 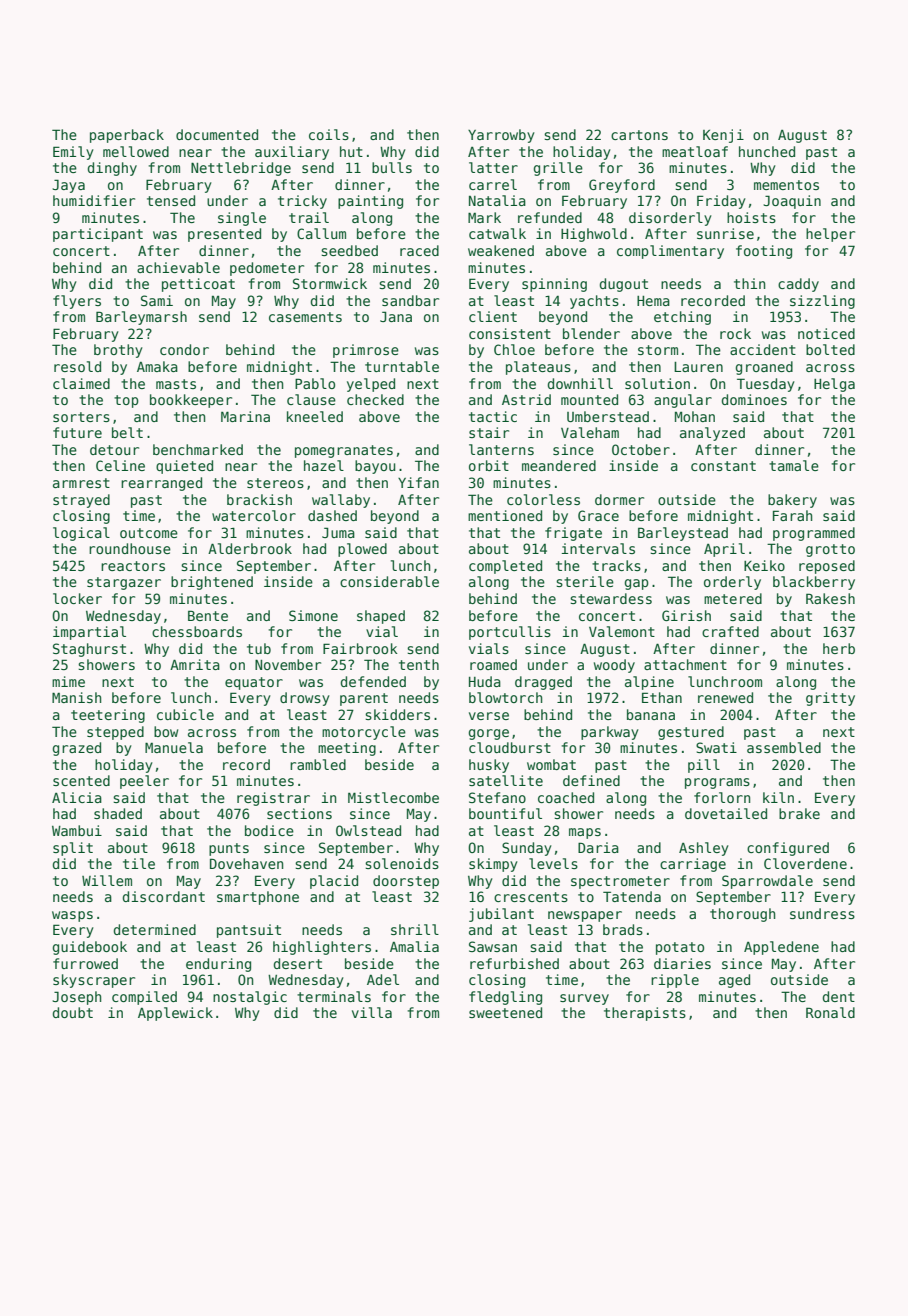 What do you see at coordinates (591, 780) in the image?
I see `defined` at bounding box center [591, 780].
